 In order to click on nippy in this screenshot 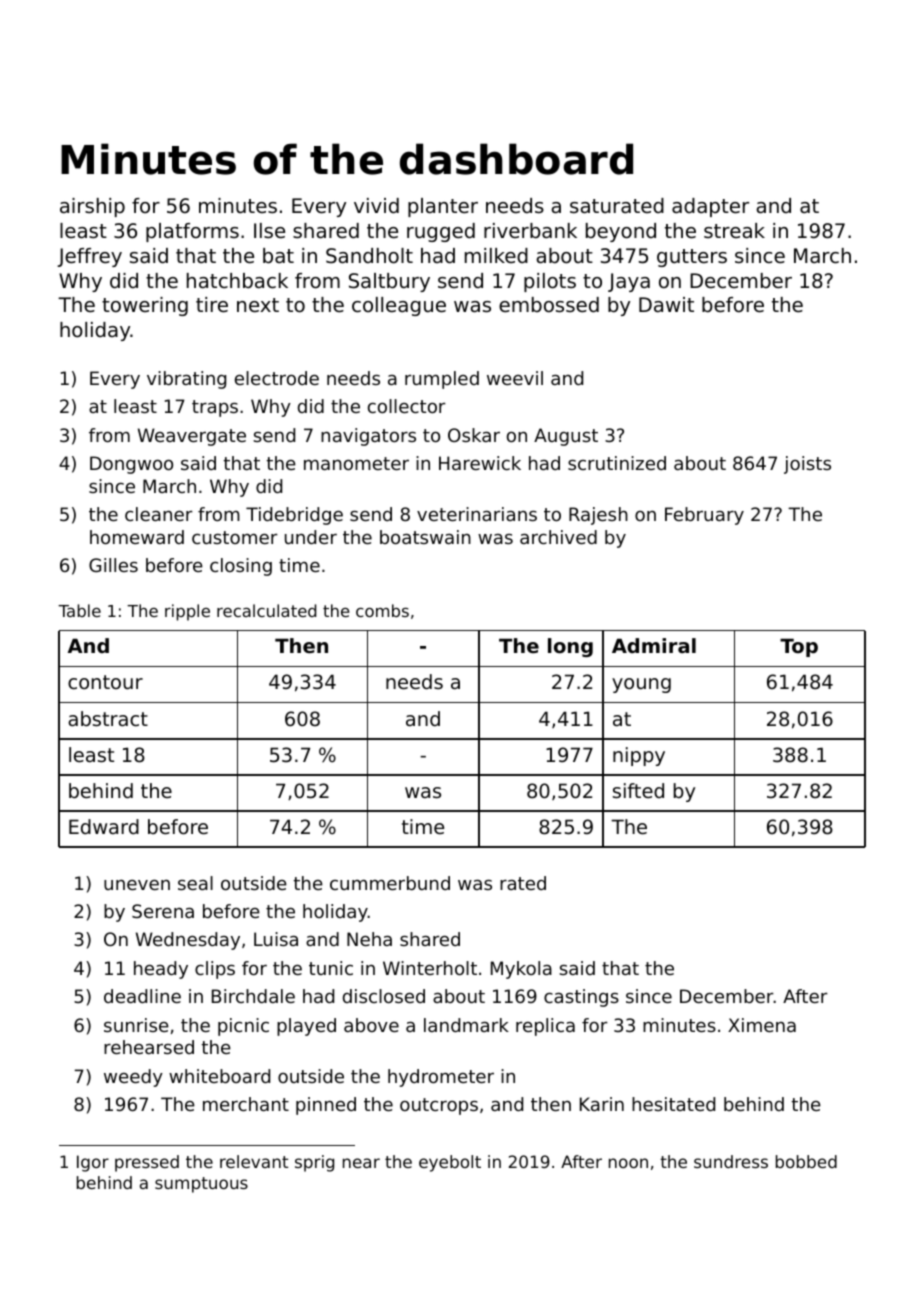, I will do `click(639, 756)`.
